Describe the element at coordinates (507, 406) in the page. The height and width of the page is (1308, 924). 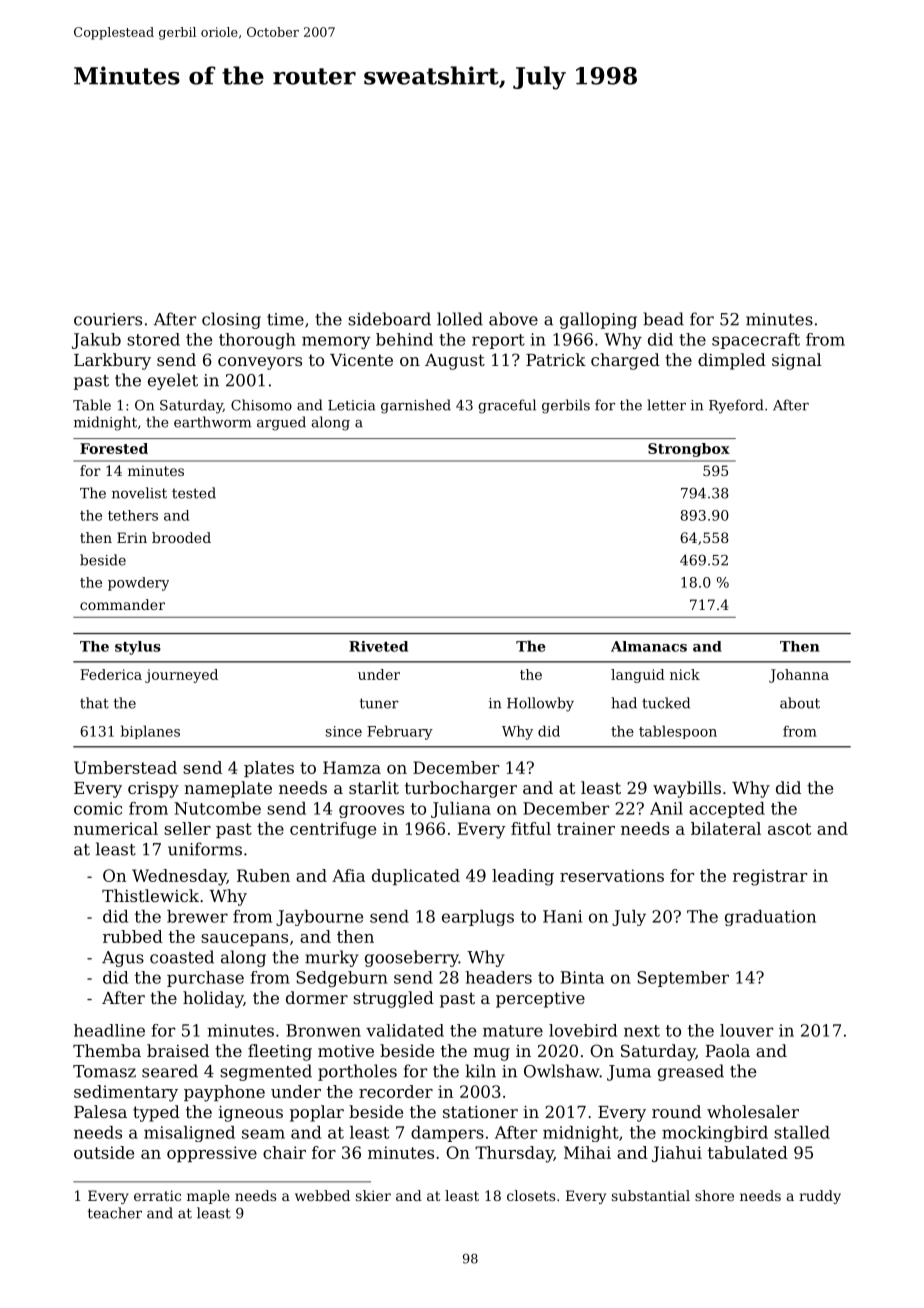
I see `graceful` at that location.
